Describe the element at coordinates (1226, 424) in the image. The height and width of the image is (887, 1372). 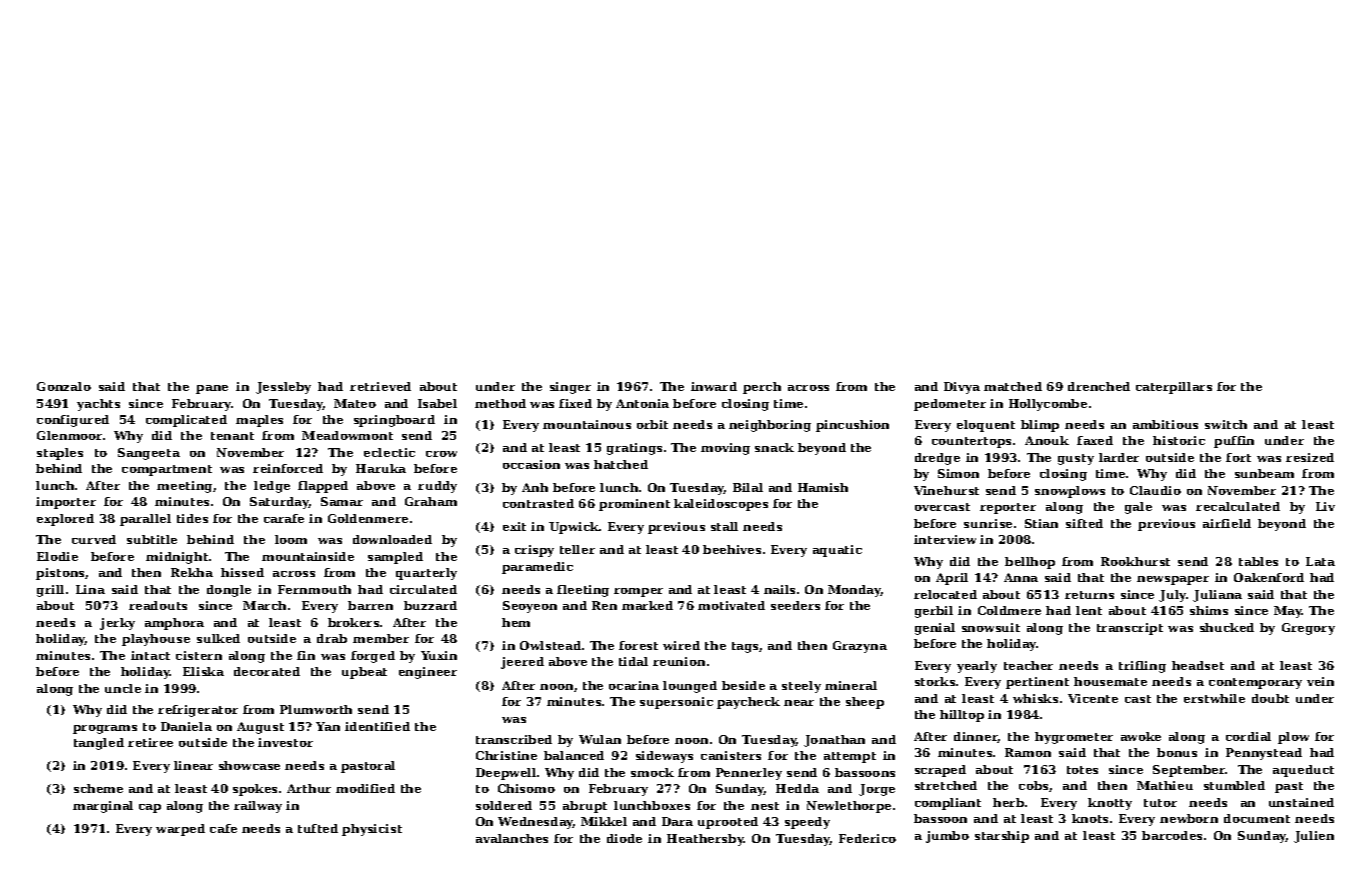
I see `switch` at that location.
